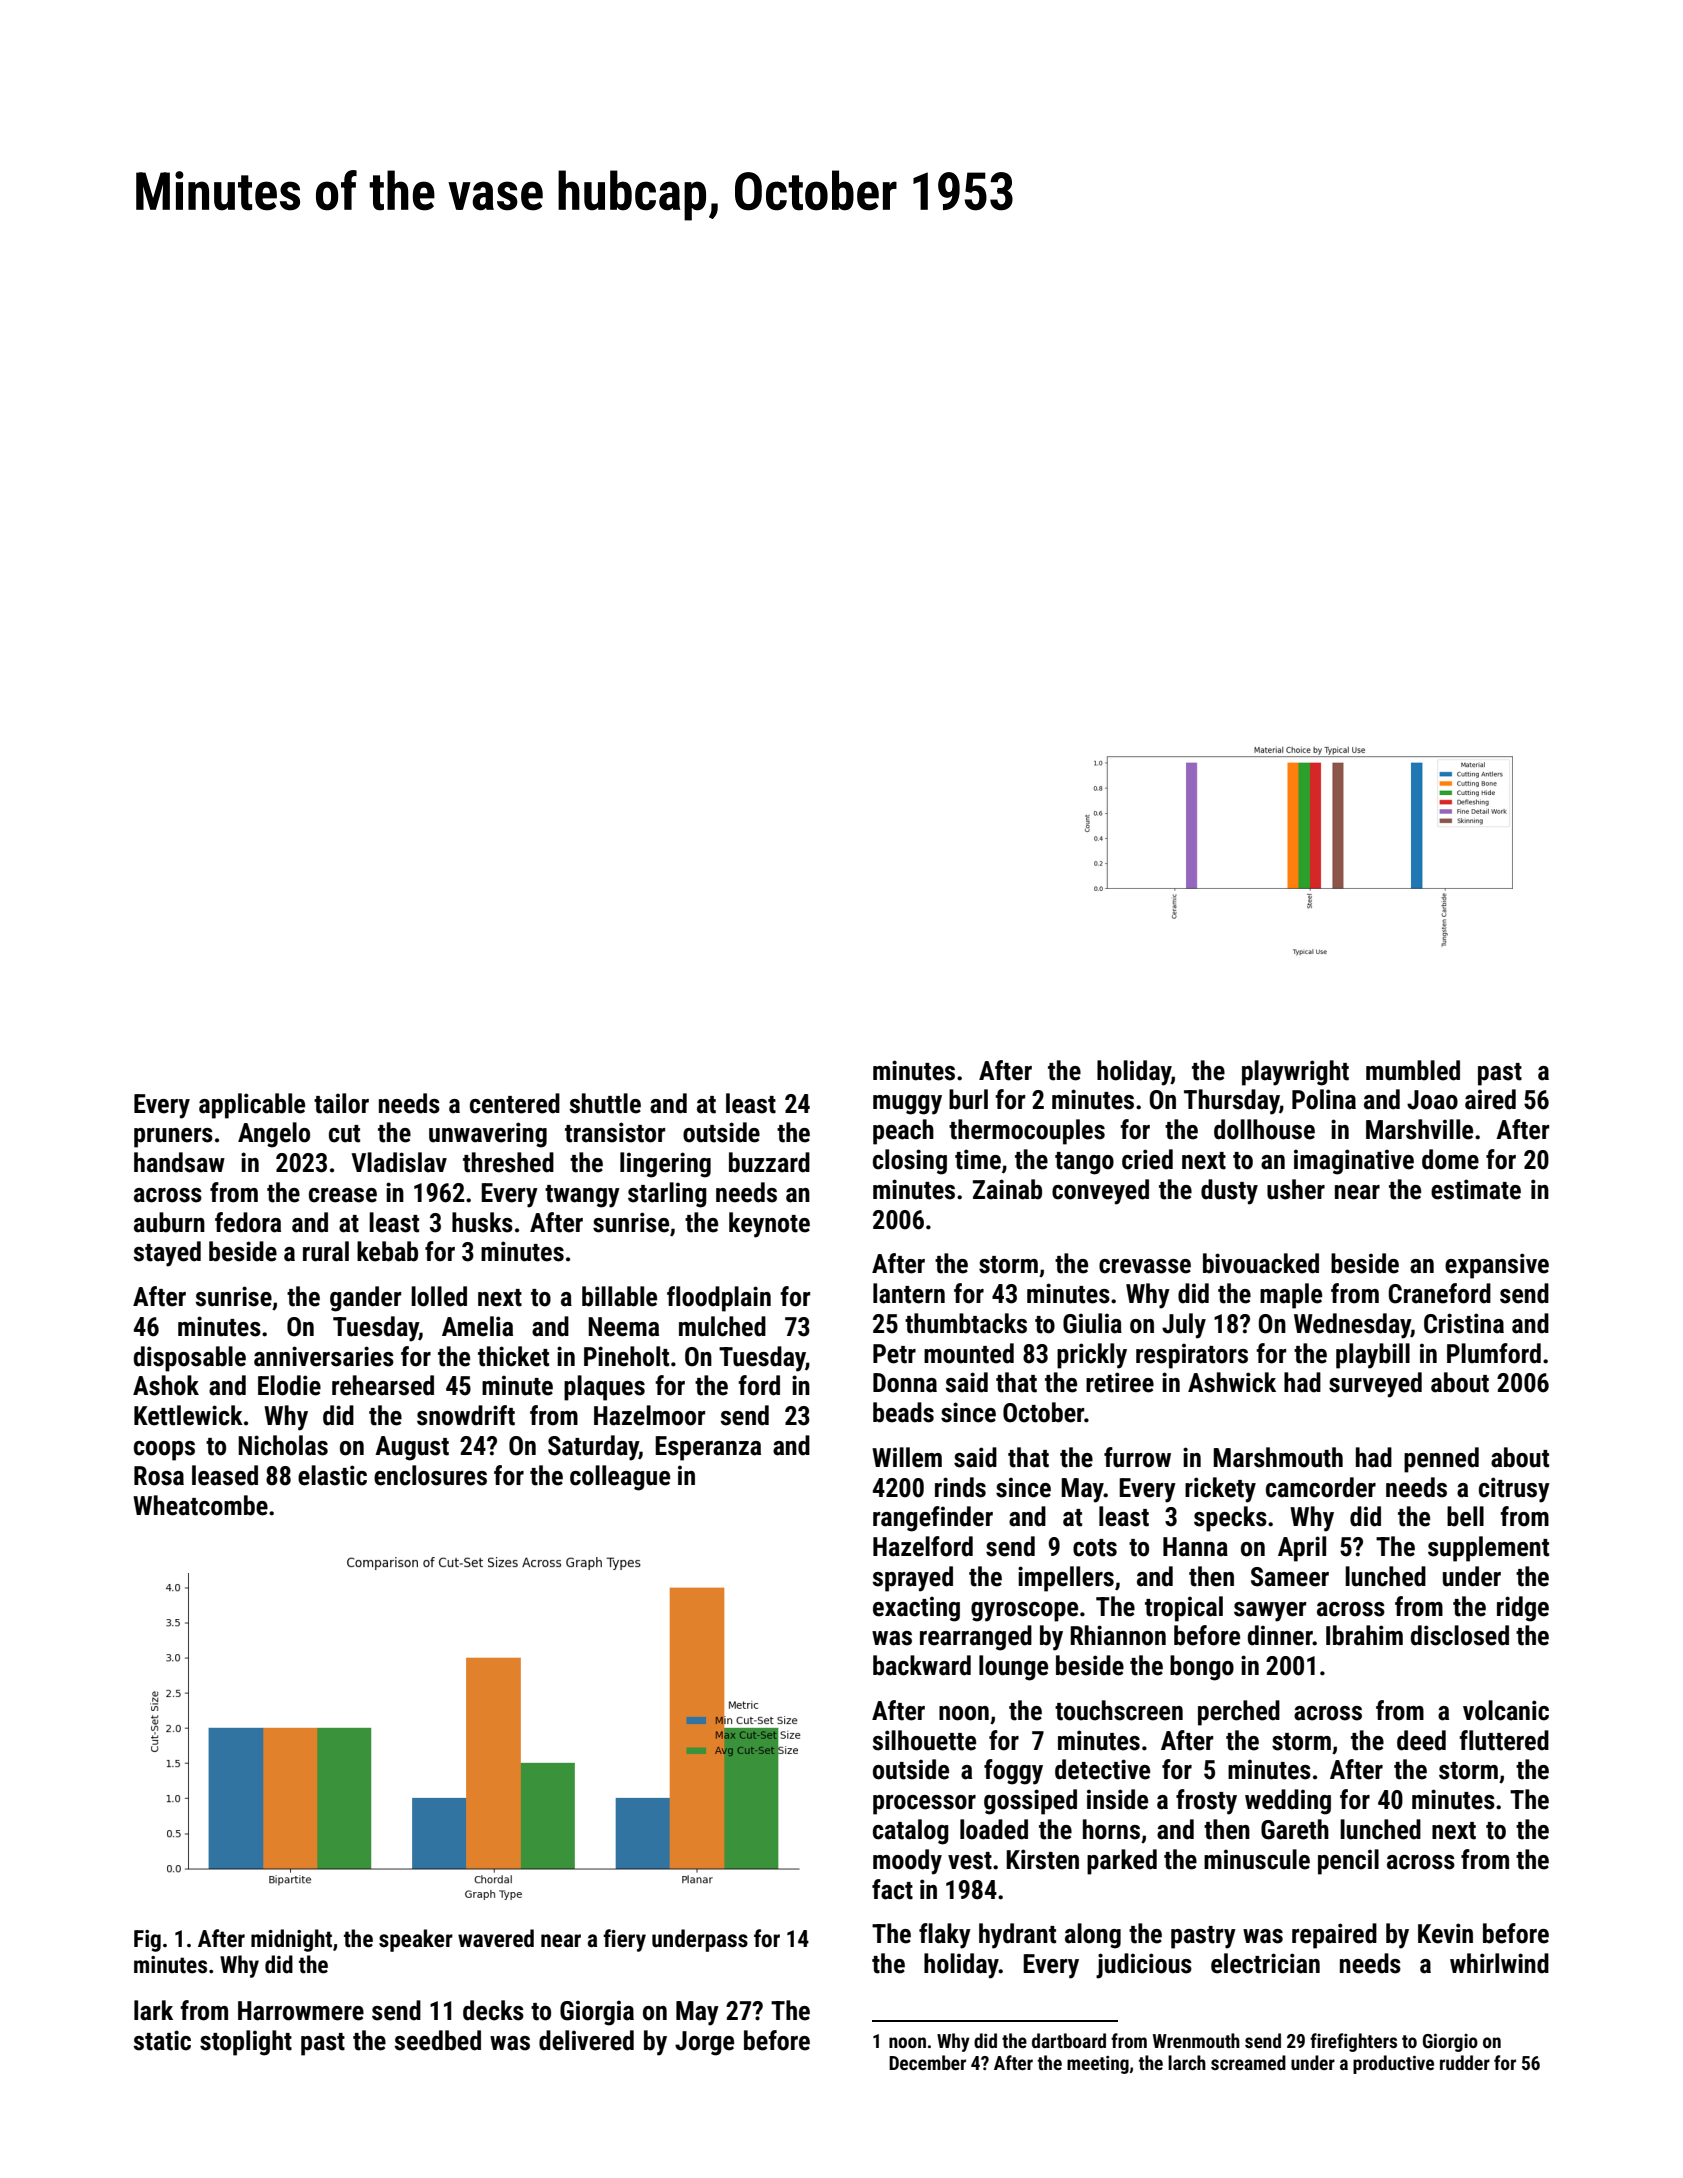 The image size is (1683, 2178). I want to click on frosty, so click(1206, 1802).
